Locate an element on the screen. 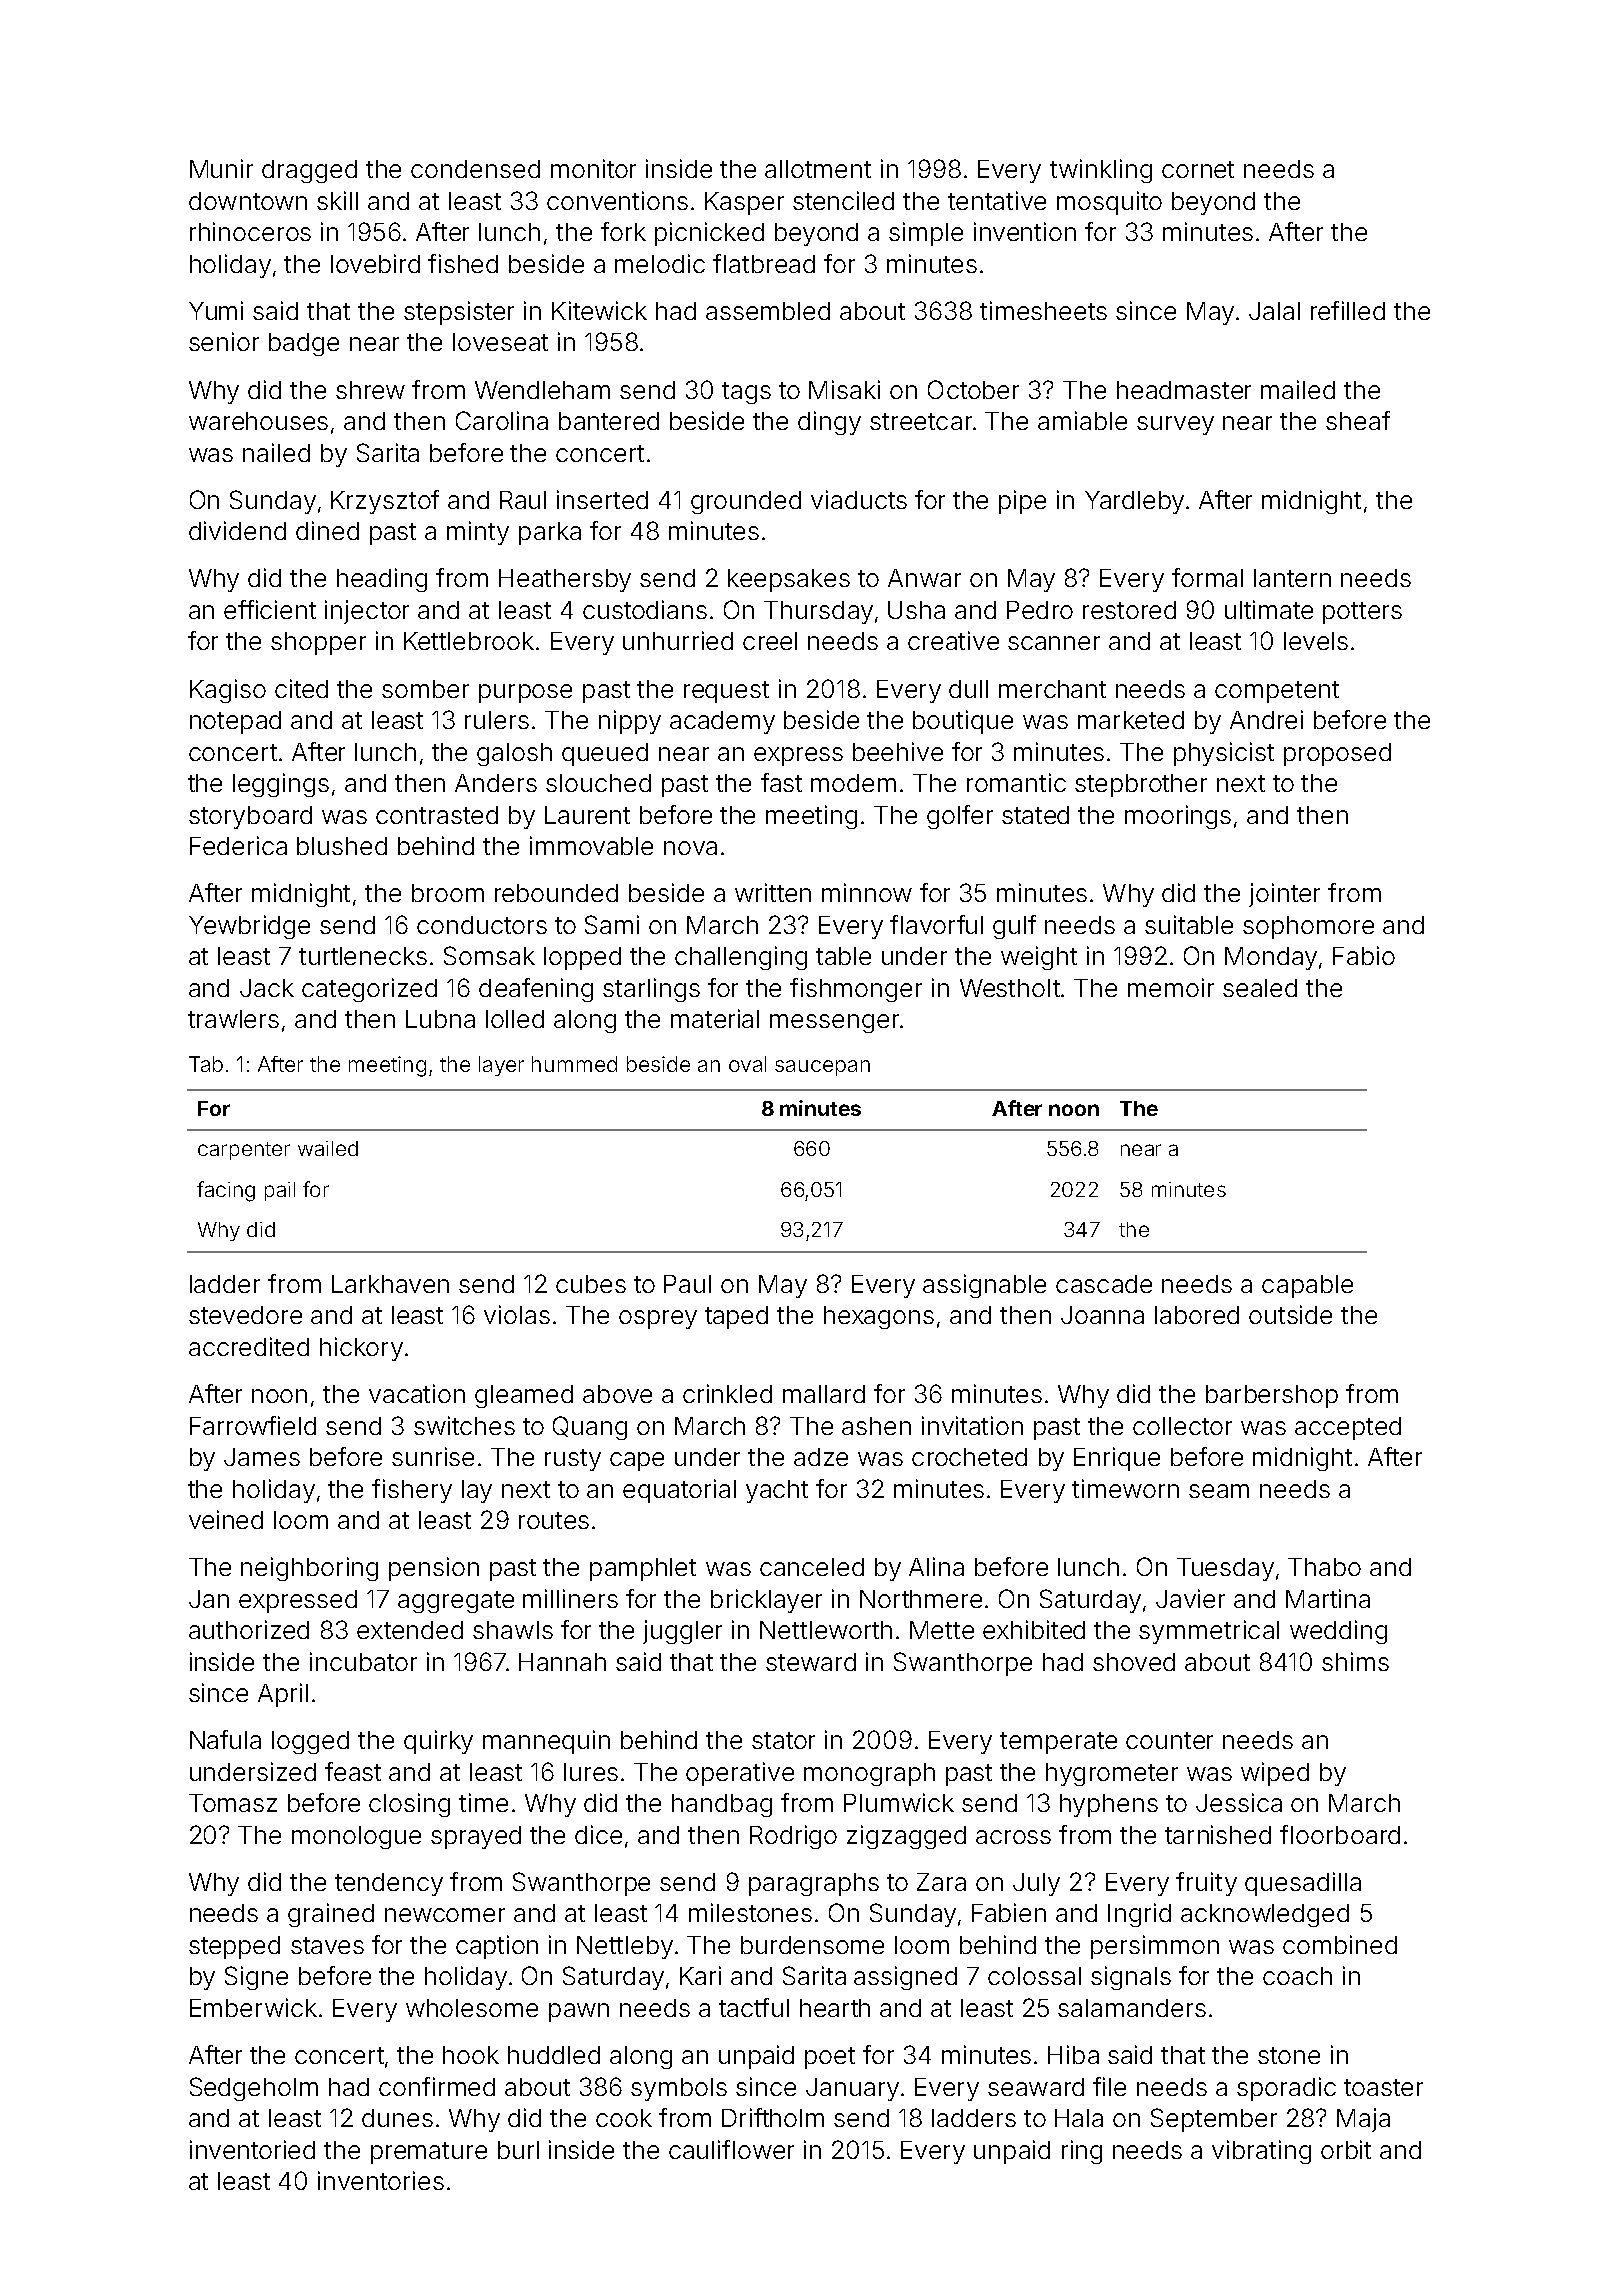  proposed is located at coordinates (1337, 754).
